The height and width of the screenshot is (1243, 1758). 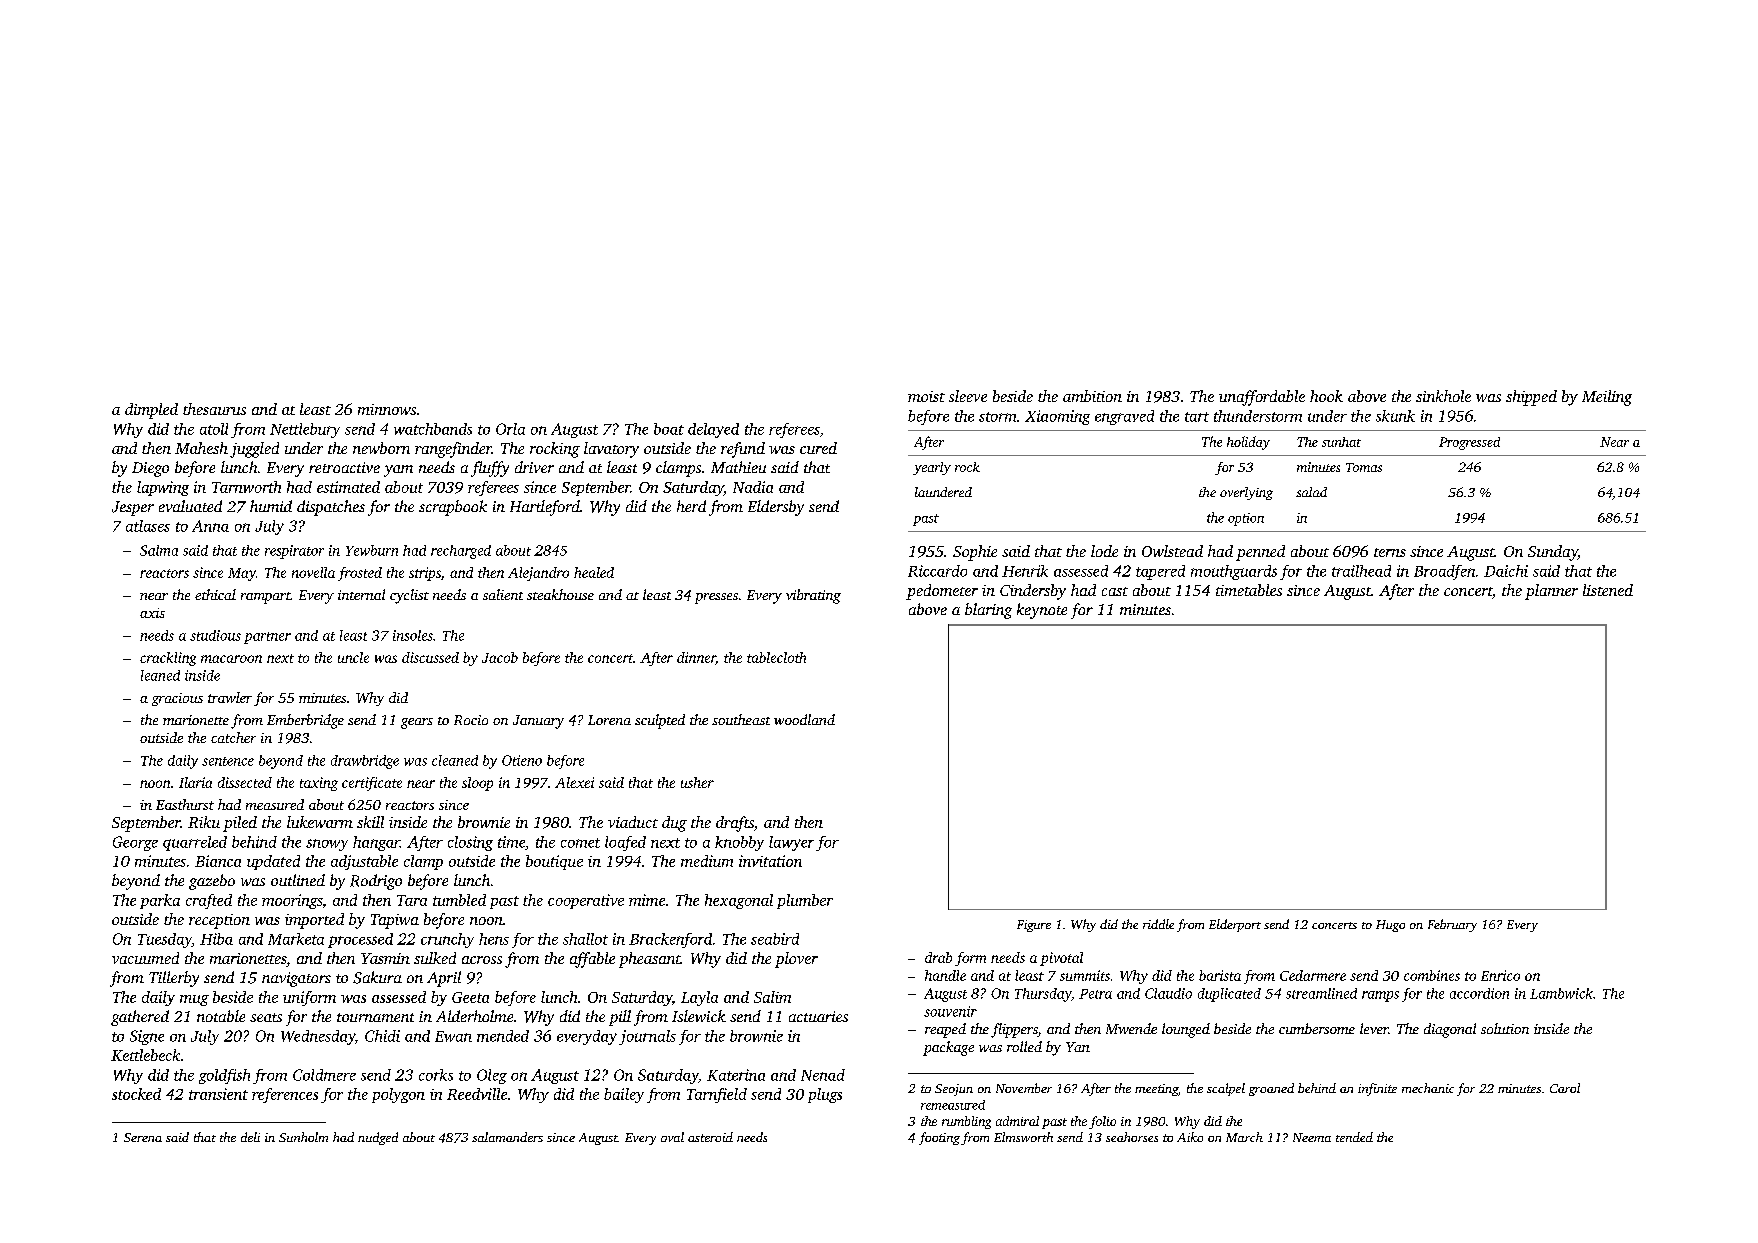 What do you see at coordinates (1452, 925) in the screenshot?
I see `February` at bounding box center [1452, 925].
